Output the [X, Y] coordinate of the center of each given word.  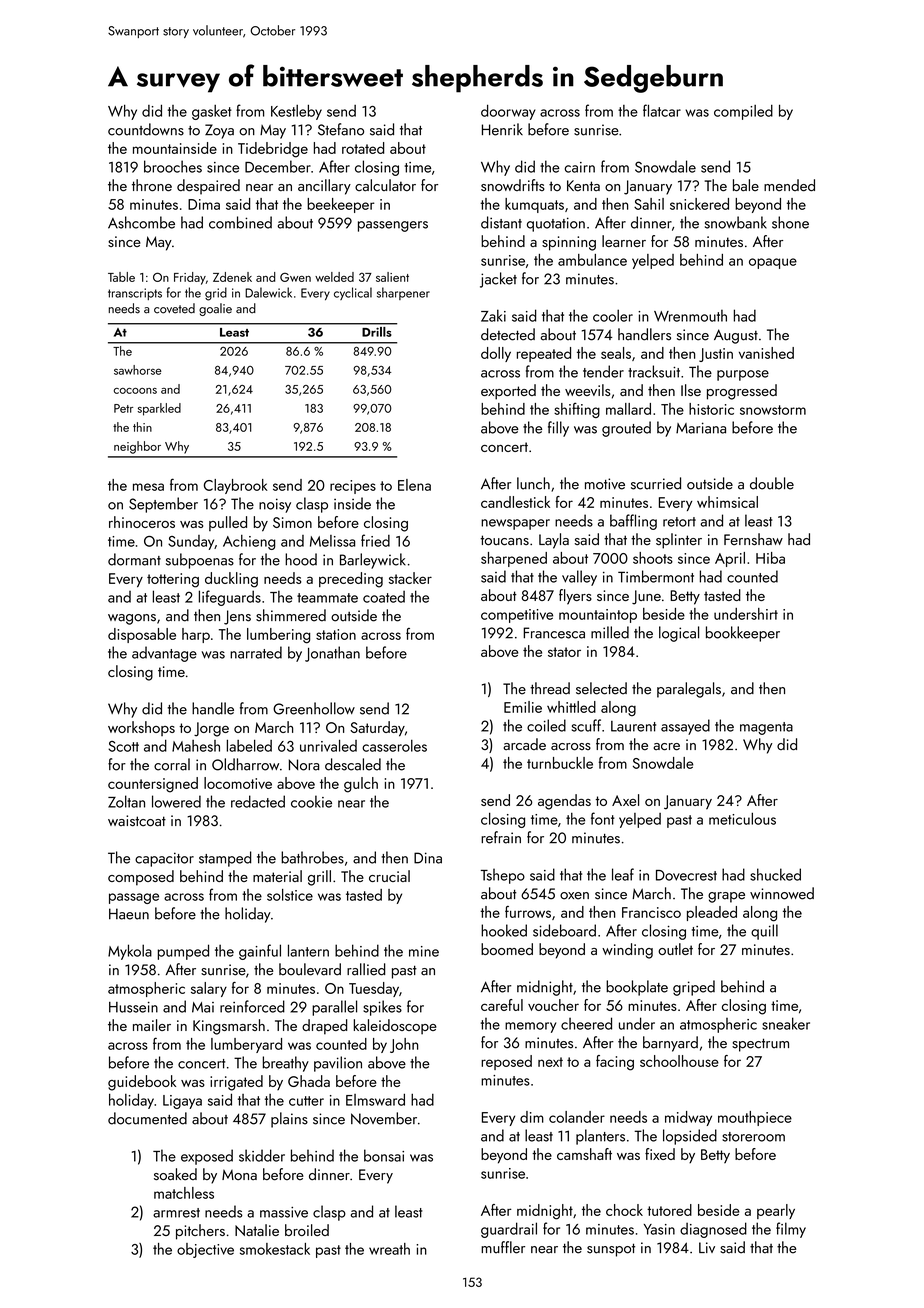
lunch [533, 483]
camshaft [584, 1154]
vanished [766, 353]
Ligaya [182, 1102]
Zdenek [232, 277]
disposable [142, 635]
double [772, 483]
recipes [353, 487]
